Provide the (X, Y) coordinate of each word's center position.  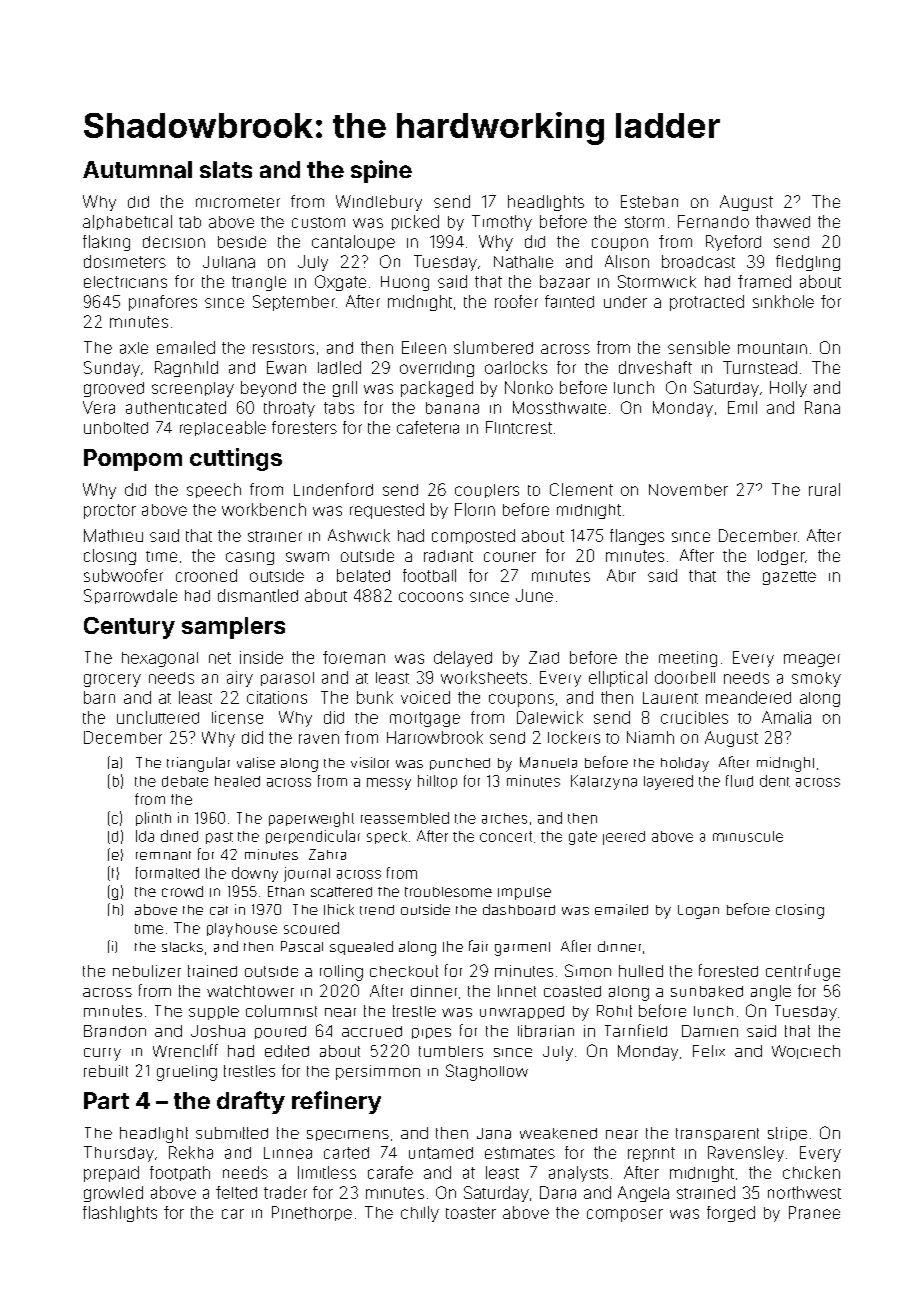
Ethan (286, 891)
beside (242, 242)
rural (824, 489)
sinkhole (783, 301)
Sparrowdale (130, 596)
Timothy (502, 223)
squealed (361, 948)
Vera (99, 407)
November (688, 490)
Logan (698, 912)
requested (387, 511)
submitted (232, 1133)
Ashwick (359, 535)
